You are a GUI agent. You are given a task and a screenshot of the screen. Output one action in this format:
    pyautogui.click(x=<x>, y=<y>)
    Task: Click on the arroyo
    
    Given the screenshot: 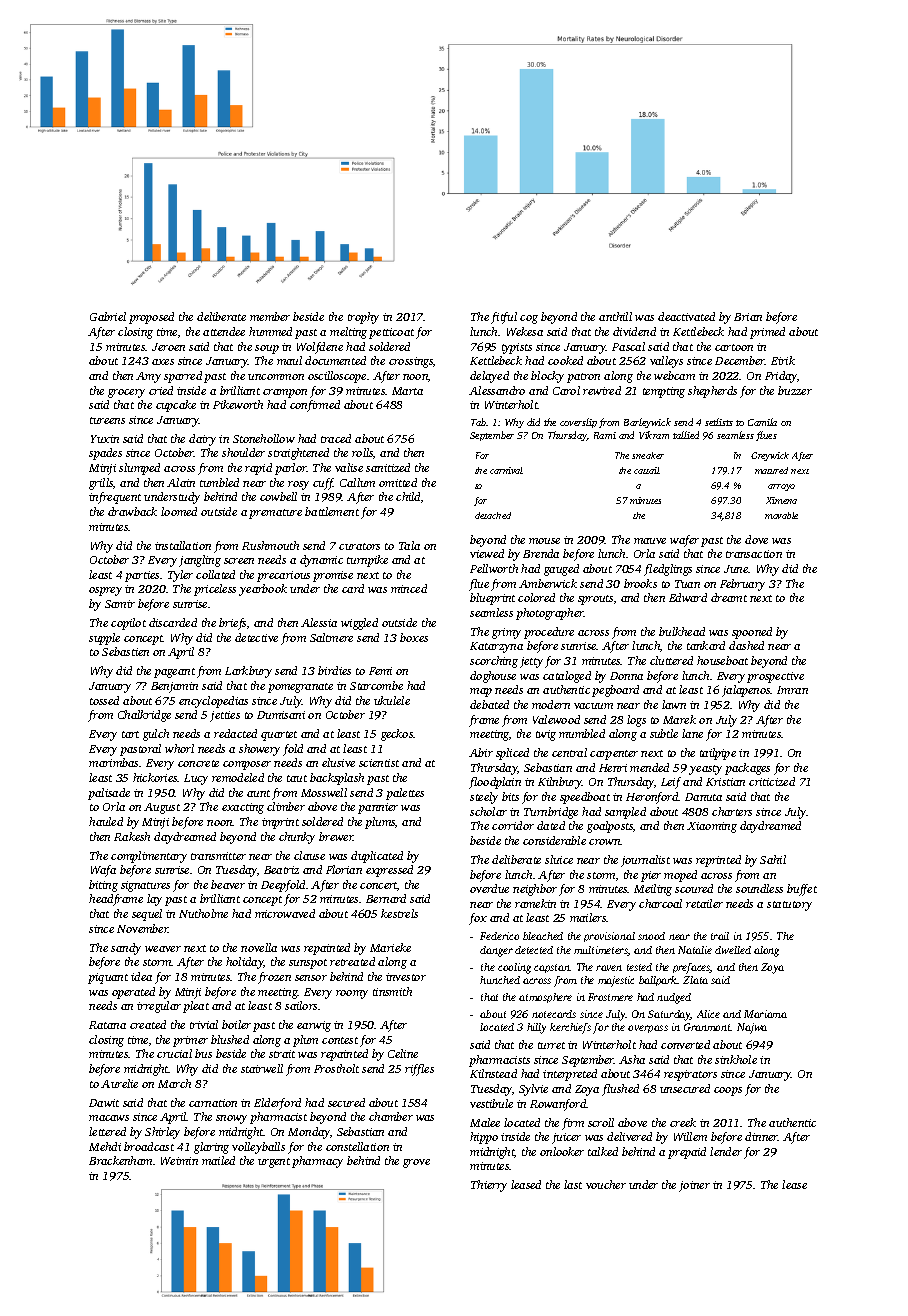 What is the action you would take?
    pyautogui.click(x=781, y=487)
